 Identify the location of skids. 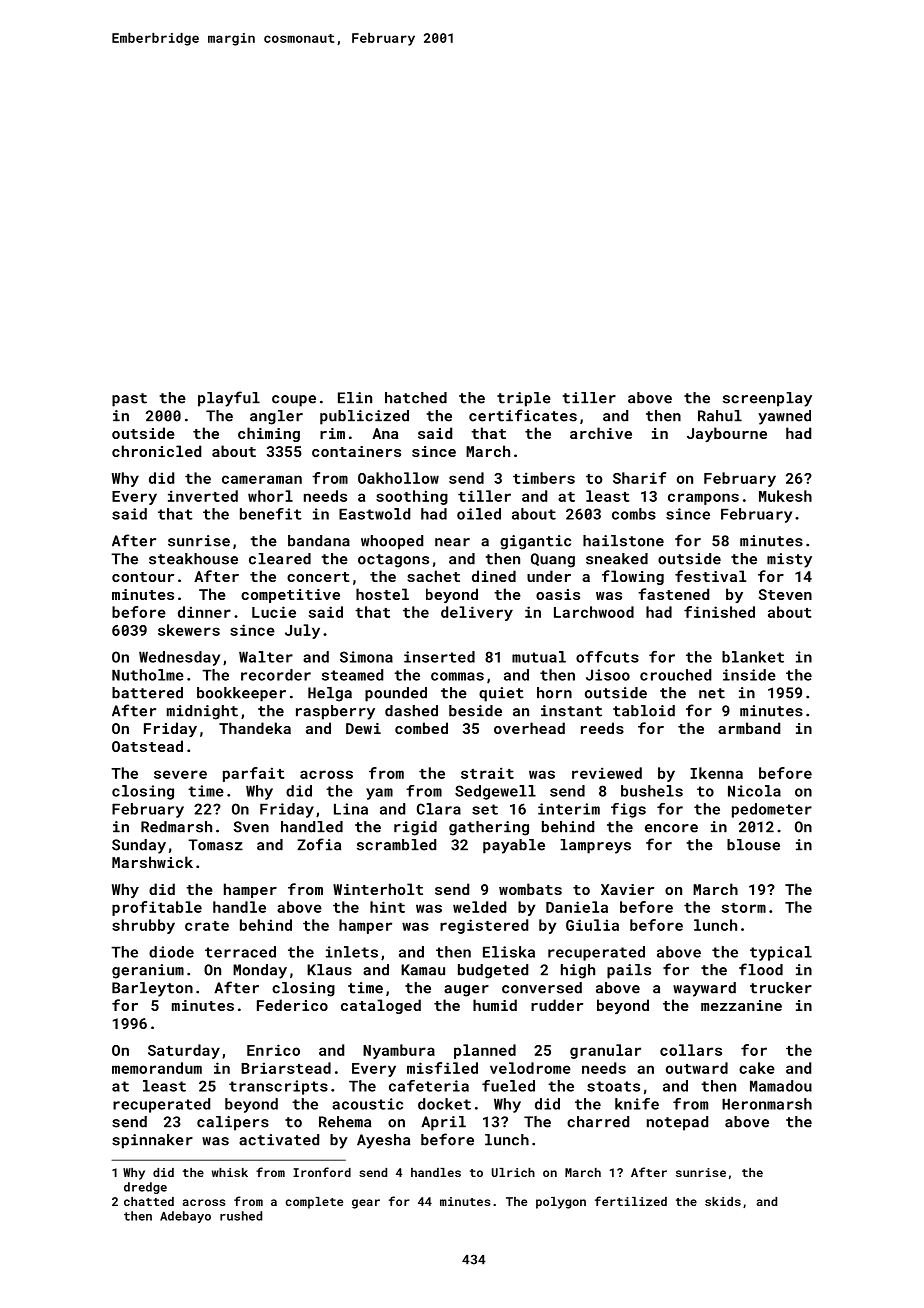
(723, 1201).
